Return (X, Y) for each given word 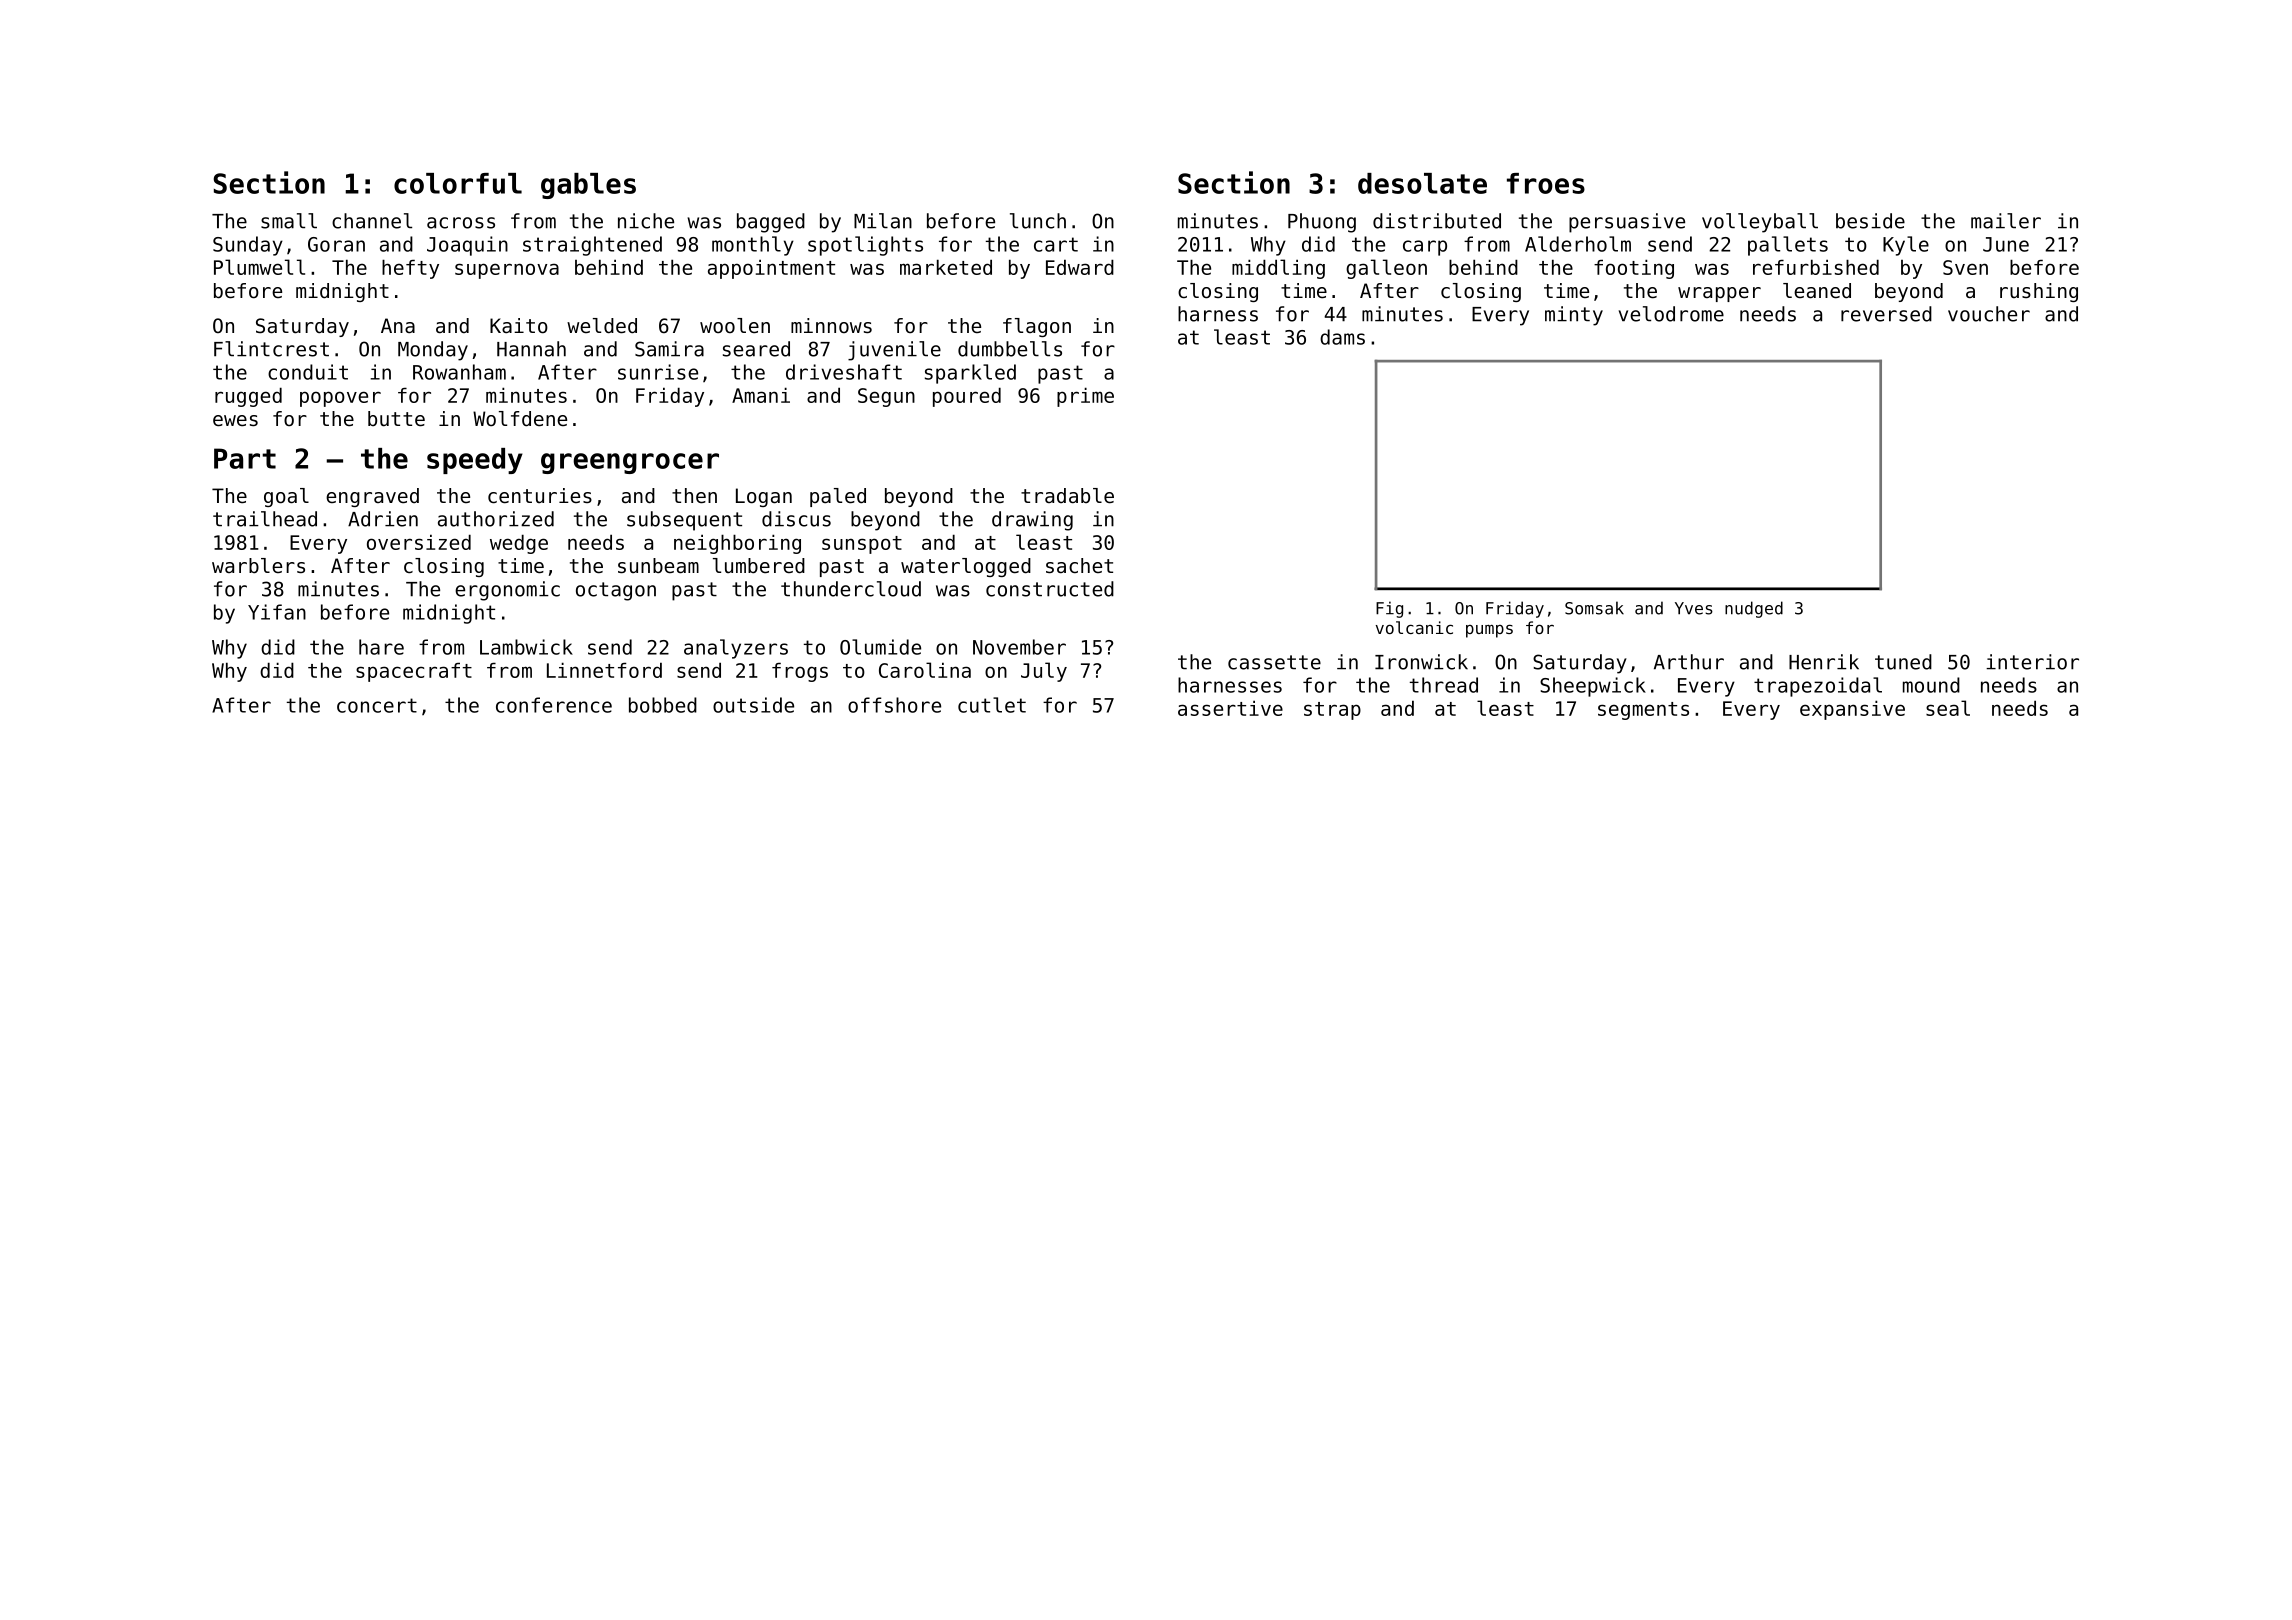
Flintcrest (271, 349)
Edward (1080, 267)
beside (1870, 221)
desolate (1422, 183)
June (2006, 244)
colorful (458, 183)
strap (1332, 711)
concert (377, 705)
